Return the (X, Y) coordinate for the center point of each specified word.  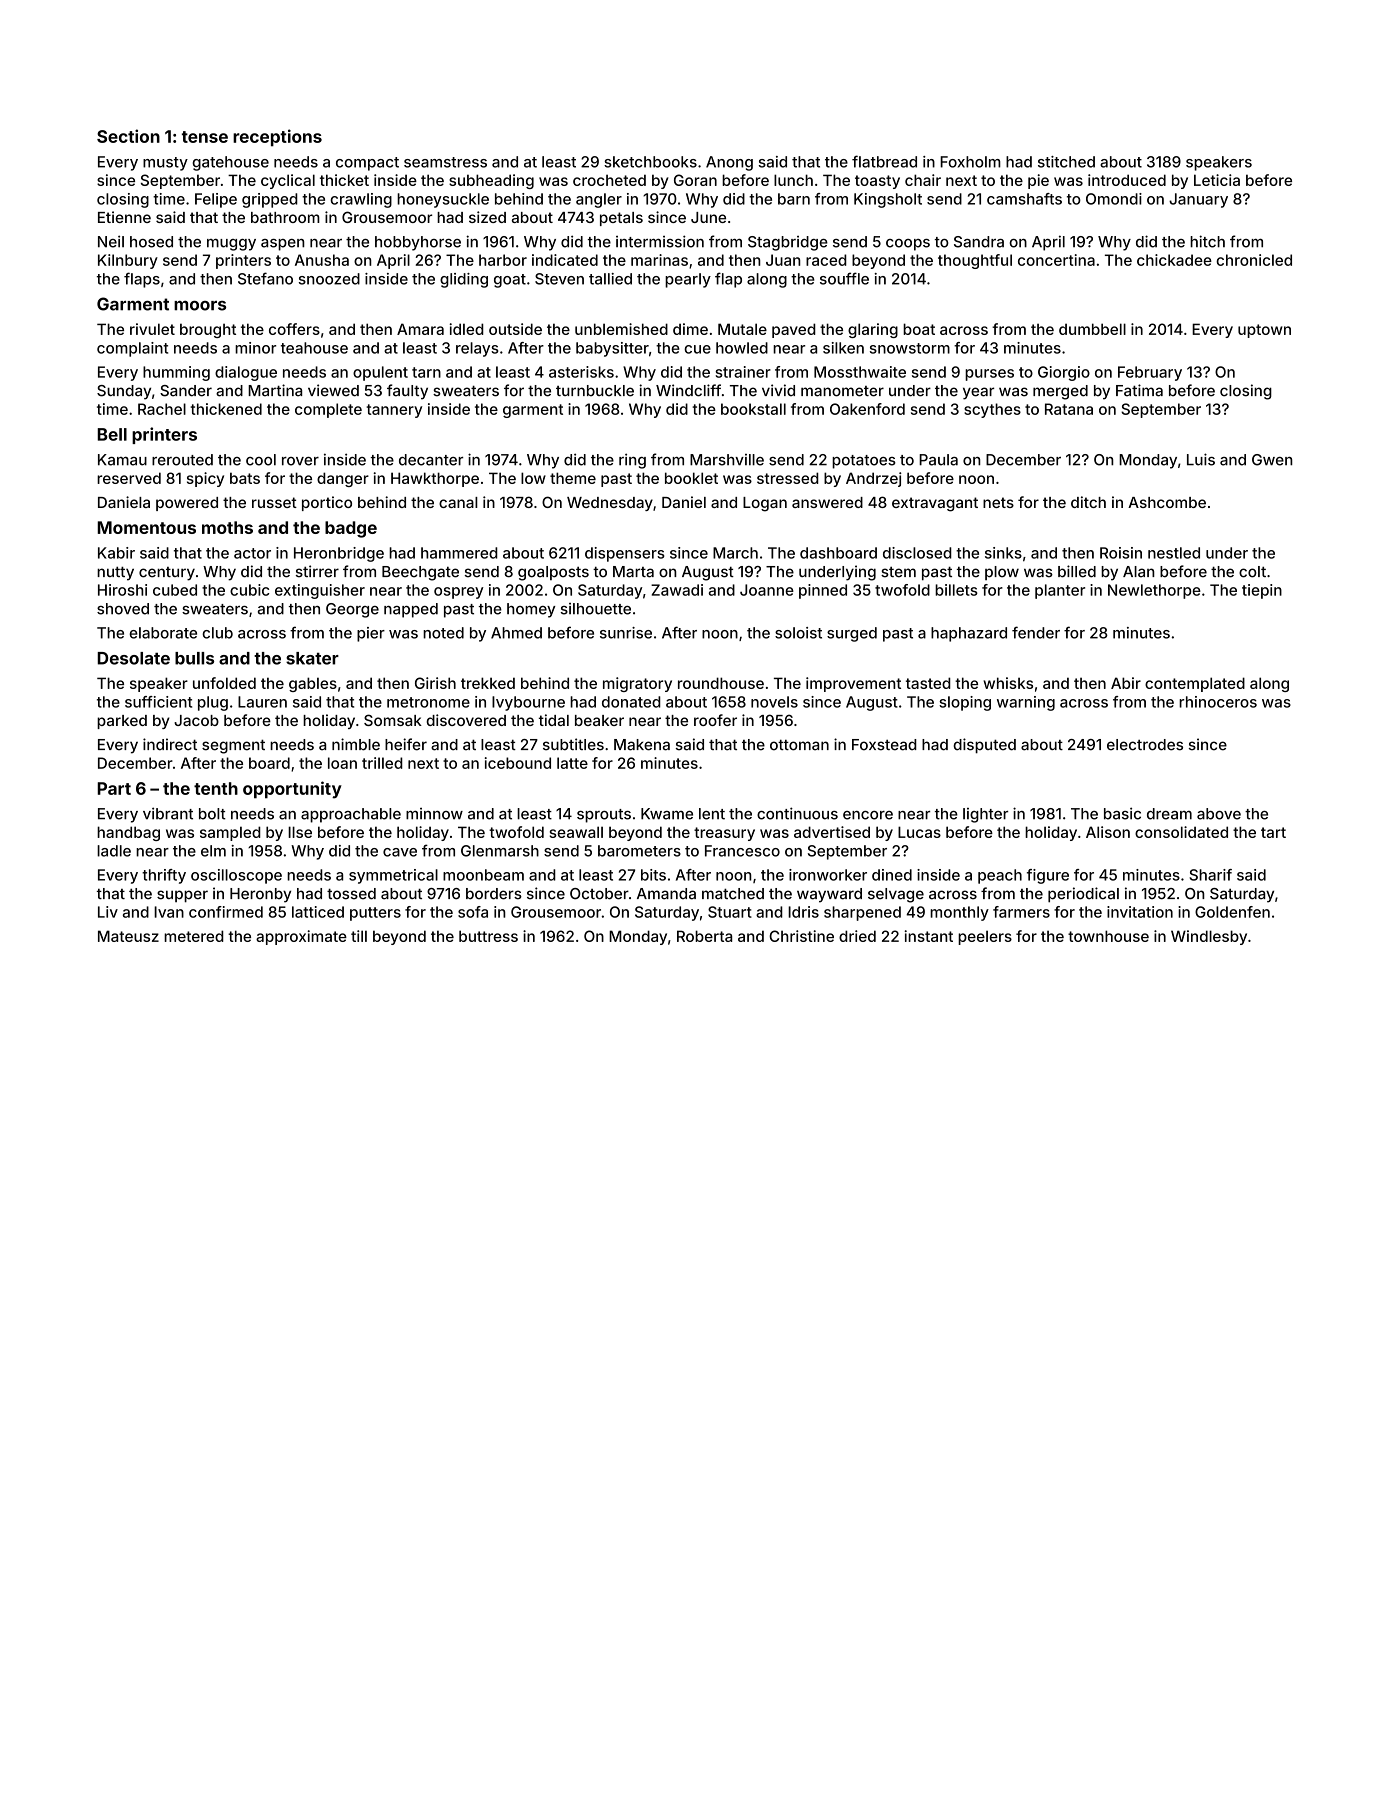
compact (367, 164)
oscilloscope (236, 876)
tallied (610, 279)
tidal (554, 720)
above (1219, 814)
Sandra (979, 242)
